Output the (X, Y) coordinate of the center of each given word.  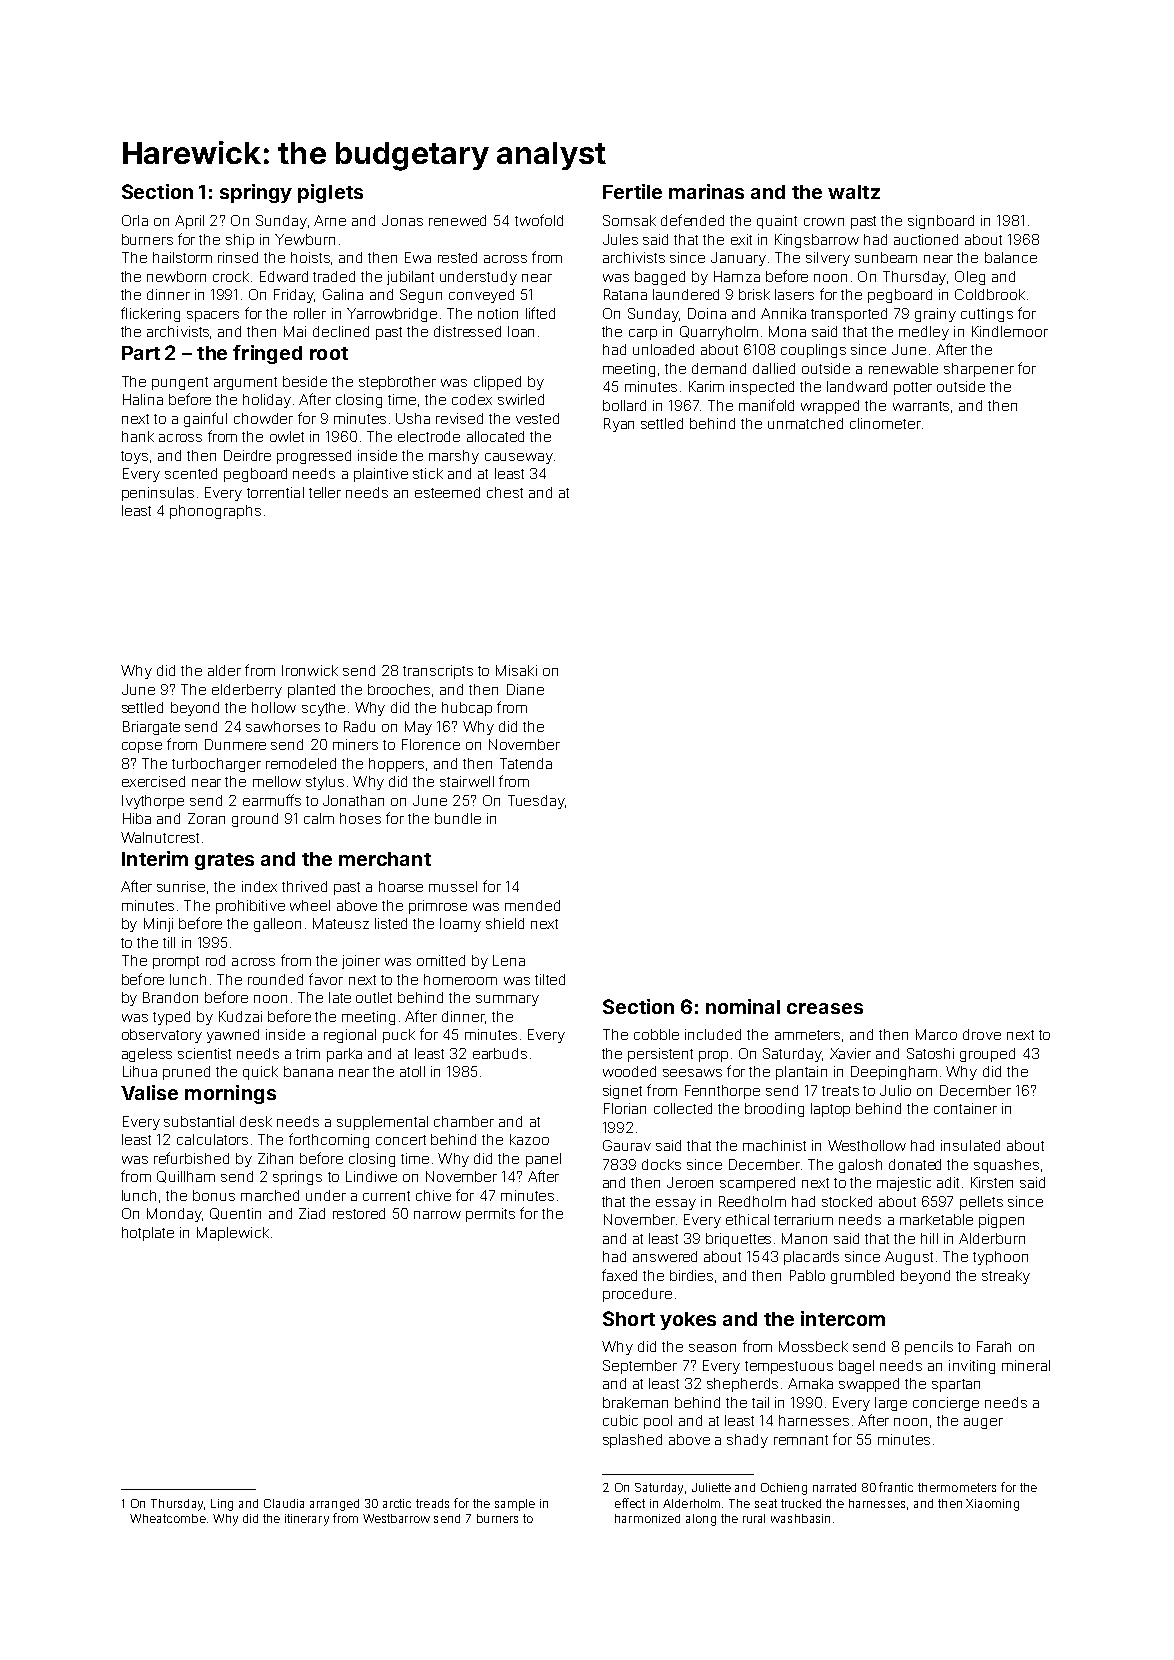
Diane (525, 689)
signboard (941, 222)
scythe (323, 709)
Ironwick (310, 670)
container (965, 1108)
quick (260, 1073)
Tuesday (536, 802)
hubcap (467, 709)
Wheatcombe (168, 1518)
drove (982, 1034)
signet (622, 1092)
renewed (457, 220)
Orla (135, 220)
